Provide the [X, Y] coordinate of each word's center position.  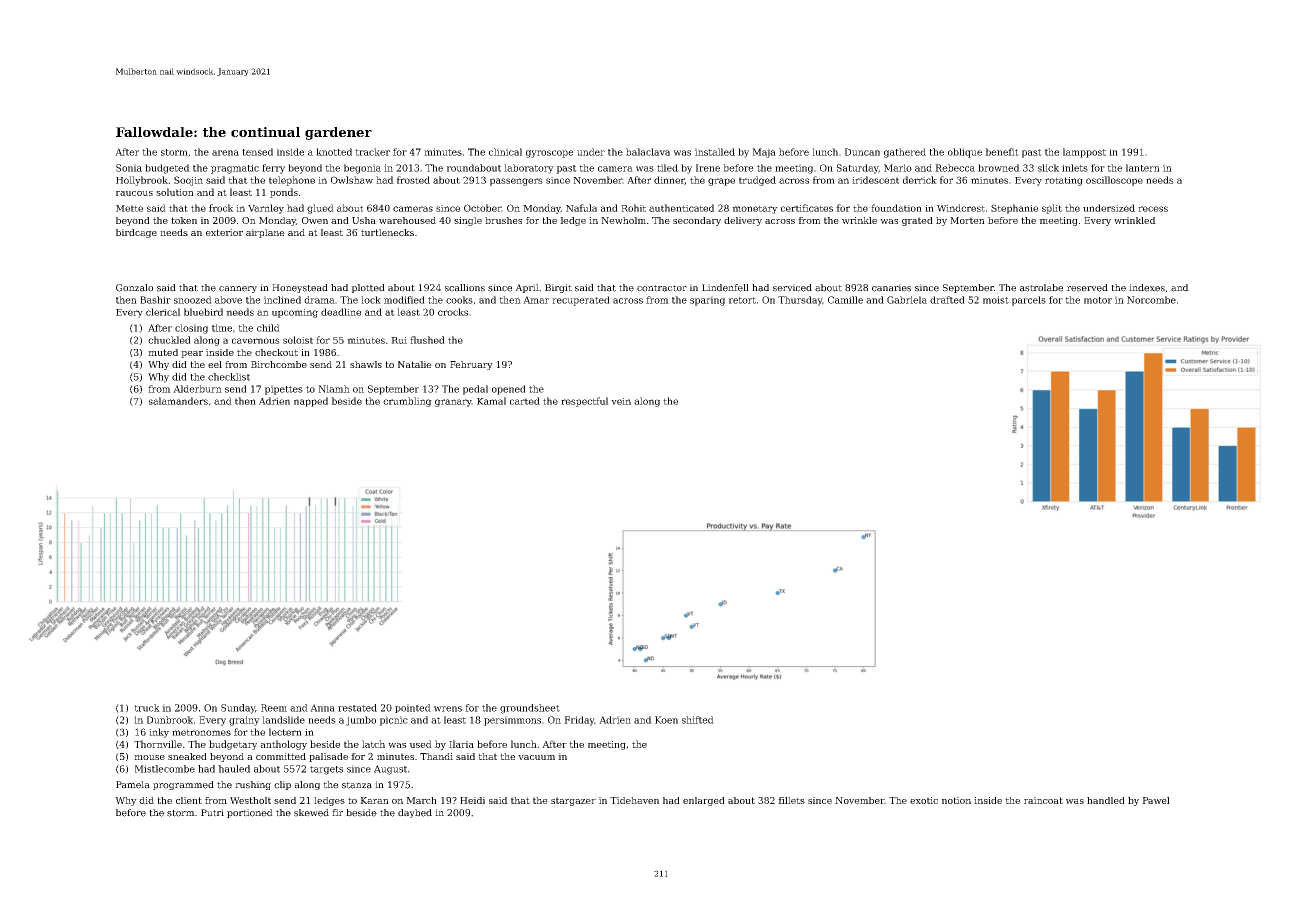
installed [715, 152]
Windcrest [961, 208]
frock [221, 208]
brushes [503, 220]
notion [956, 800]
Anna [322, 708]
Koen [666, 720]
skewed [311, 813]
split [1052, 209]
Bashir [155, 300]
